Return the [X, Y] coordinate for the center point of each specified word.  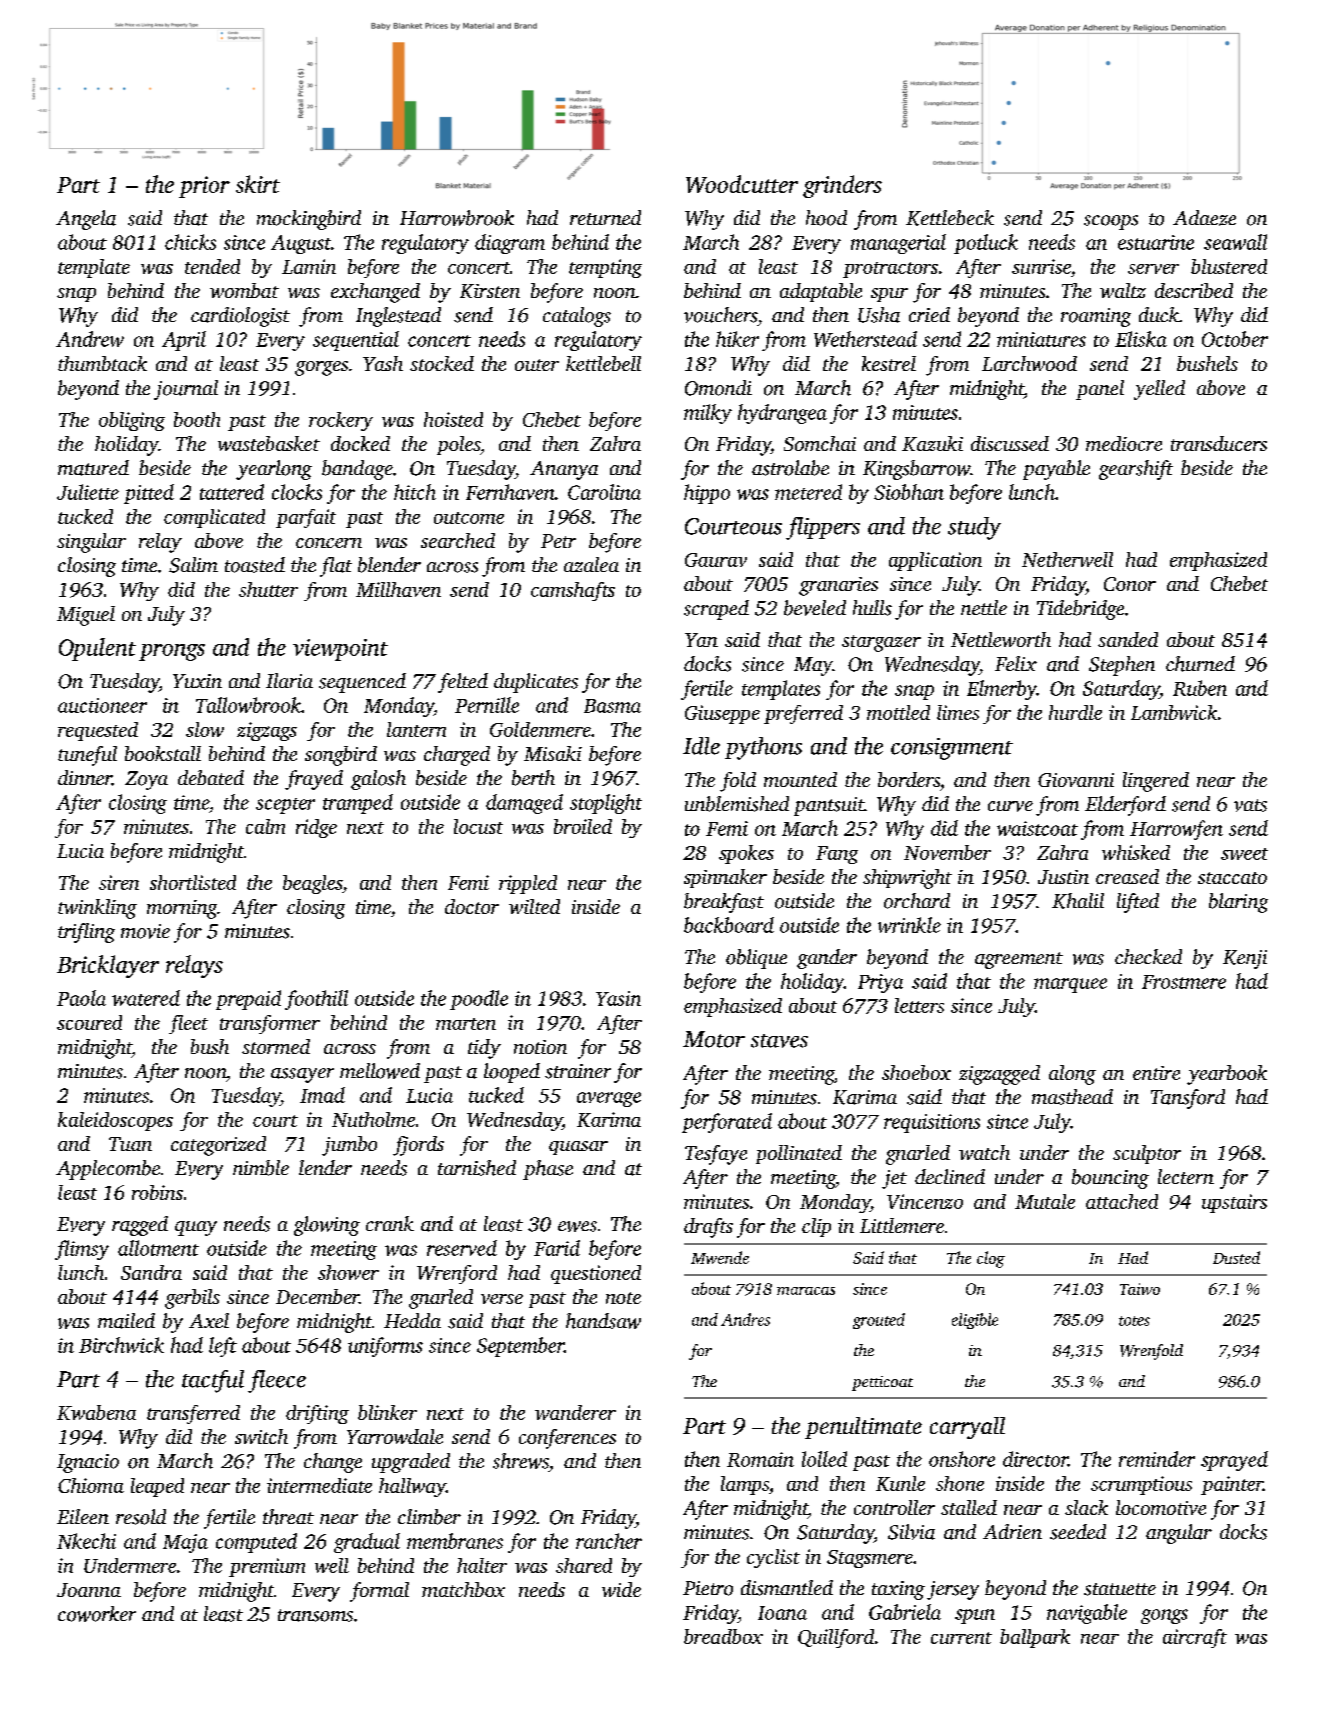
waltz [1123, 290]
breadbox [723, 1636]
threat [288, 1517]
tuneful [87, 756]
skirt [258, 184]
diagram [510, 244]
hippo [707, 494]
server [1153, 269]
